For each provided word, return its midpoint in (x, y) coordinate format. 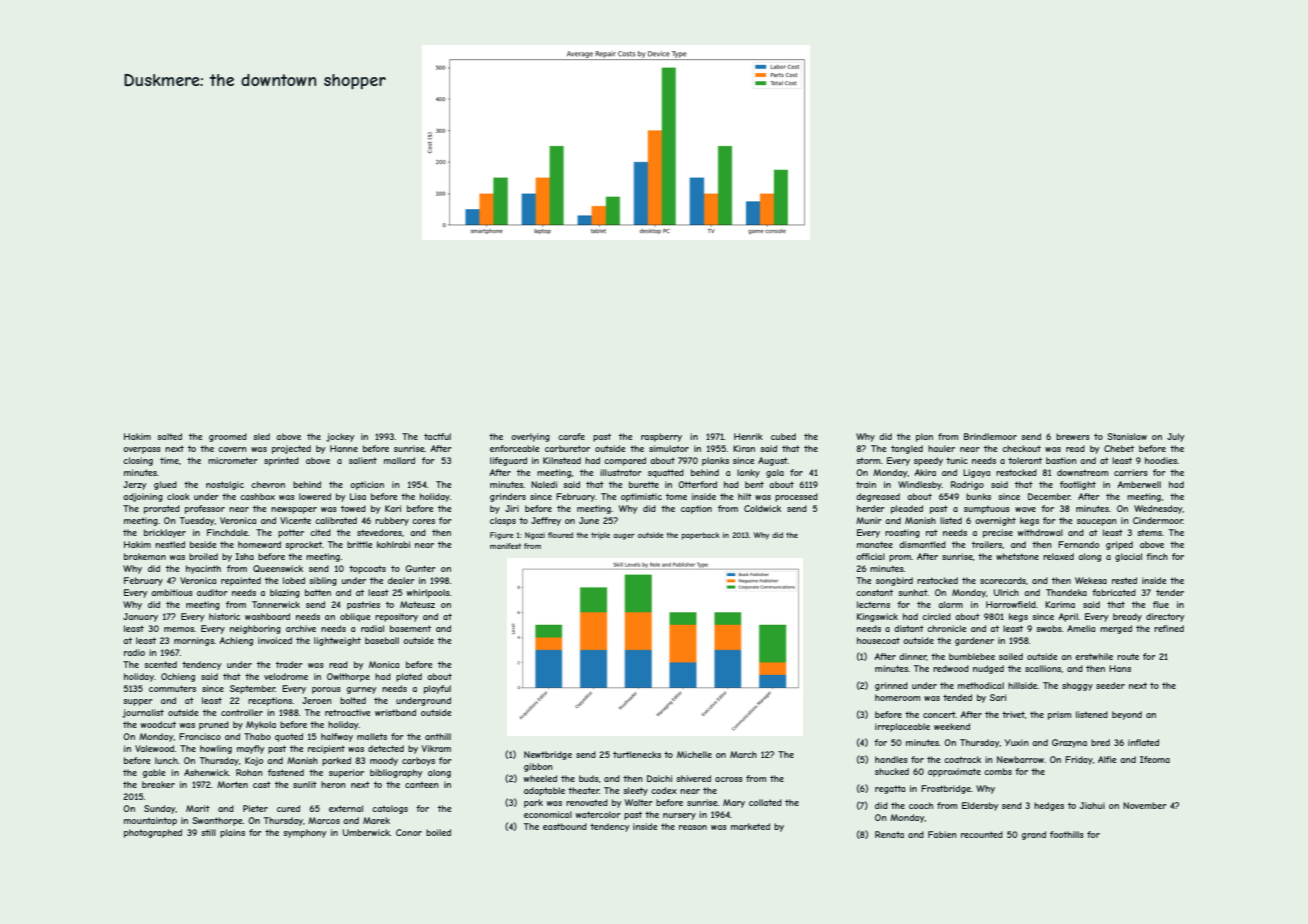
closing (138, 461)
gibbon (538, 767)
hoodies (1161, 460)
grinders (508, 497)
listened (1092, 714)
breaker (158, 784)
